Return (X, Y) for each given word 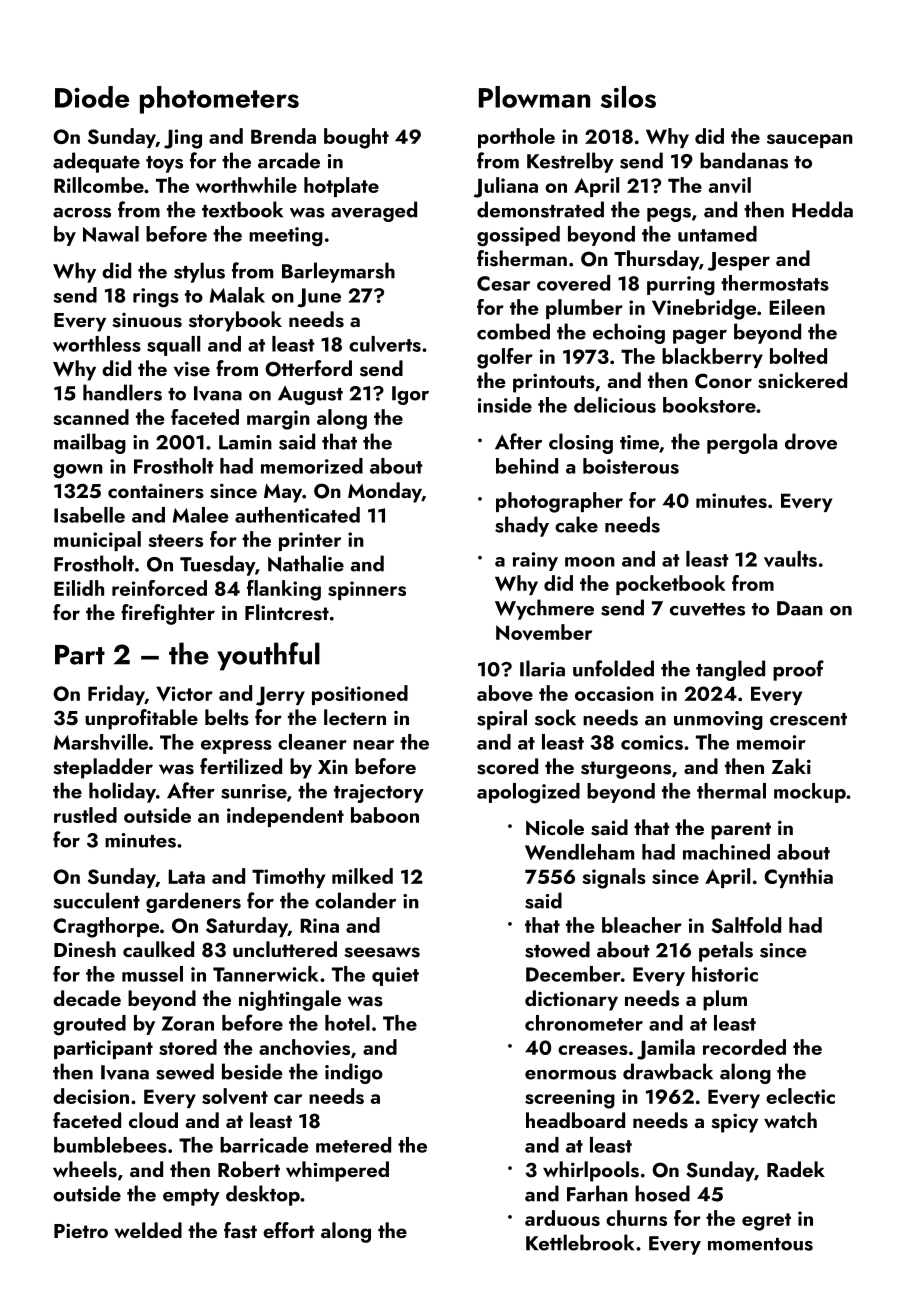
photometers (219, 100)
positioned (360, 695)
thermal (731, 791)
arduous (562, 1218)
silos (628, 97)
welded (148, 1230)
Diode (92, 97)
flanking (284, 590)
